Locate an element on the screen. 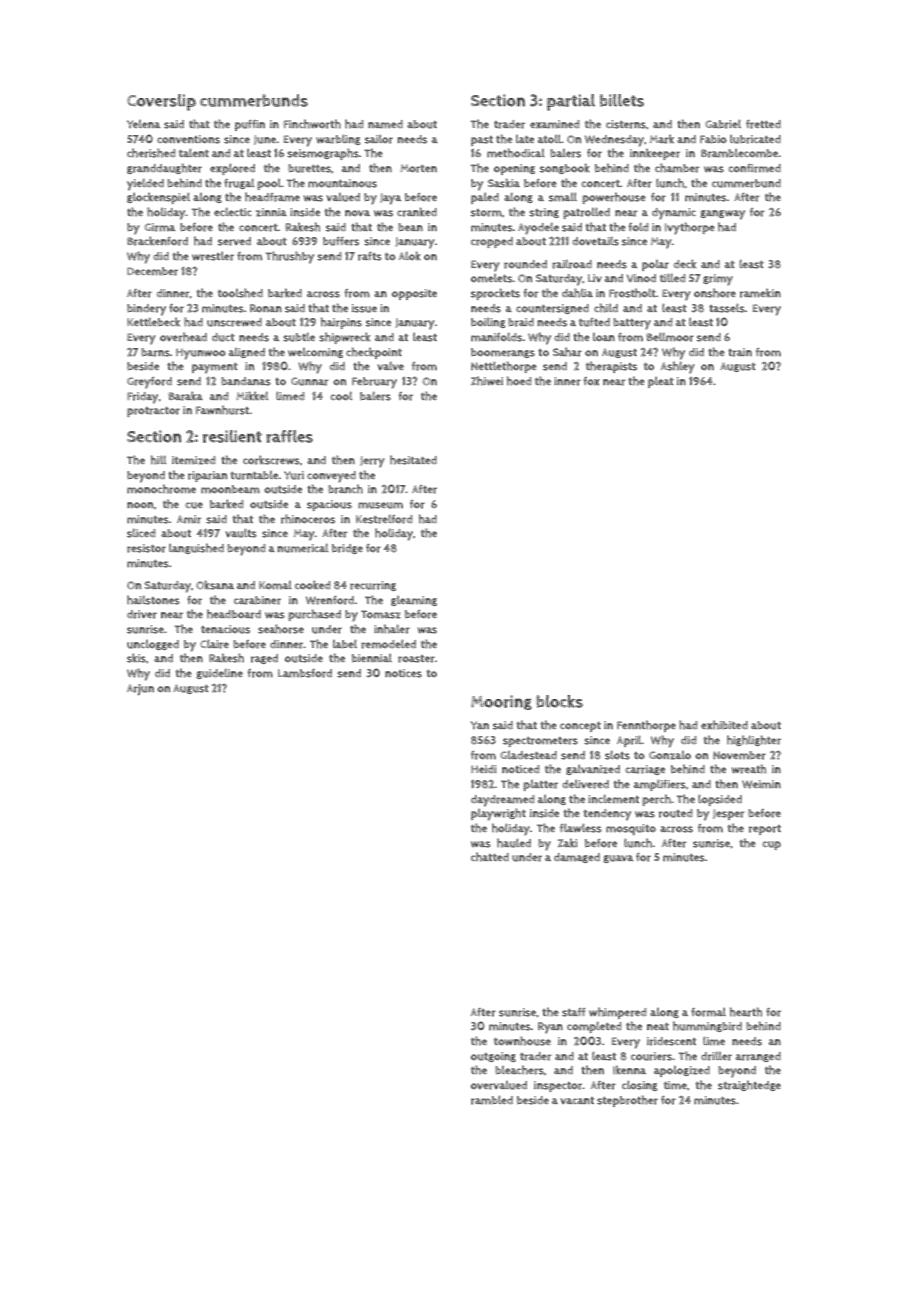  partial is located at coordinates (571, 102).
